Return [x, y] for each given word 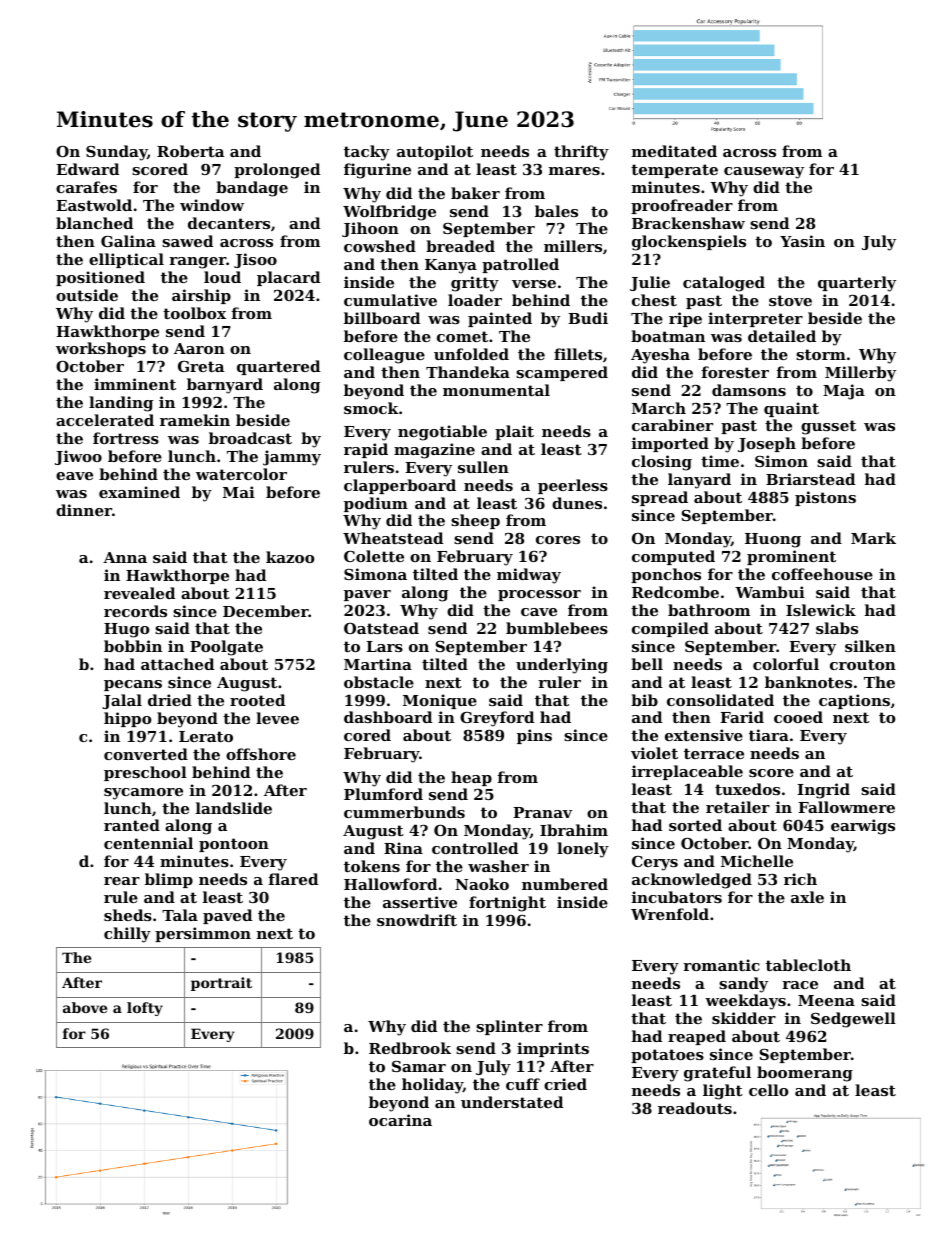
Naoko [482, 884]
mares [574, 171]
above [85, 1007]
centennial [148, 843]
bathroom [709, 610]
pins [534, 736]
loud [222, 277]
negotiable [442, 433]
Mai [239, 492]
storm [821, 354]
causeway [764, 173]
